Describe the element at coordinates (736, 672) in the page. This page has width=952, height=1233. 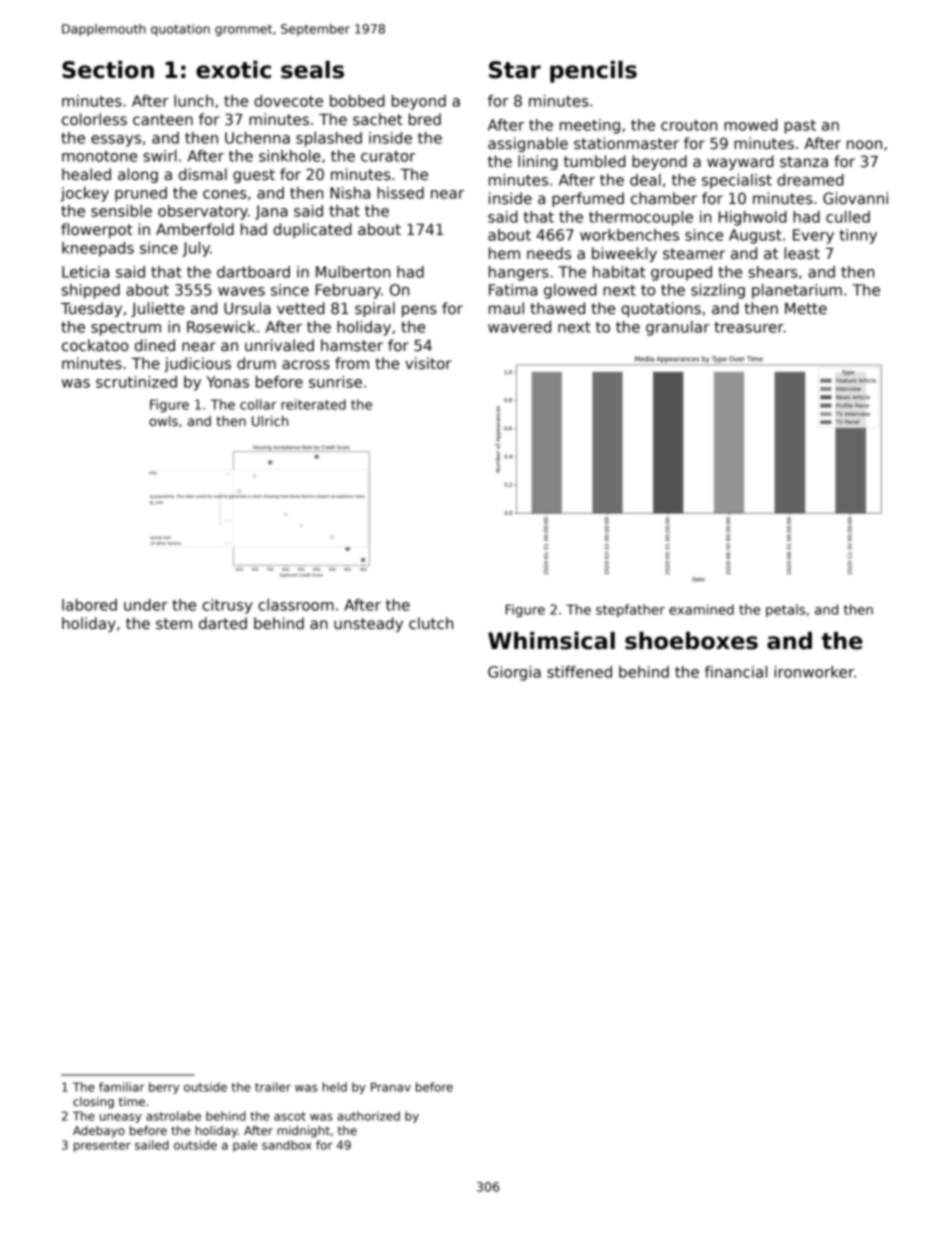
I see `financial` at that location.
